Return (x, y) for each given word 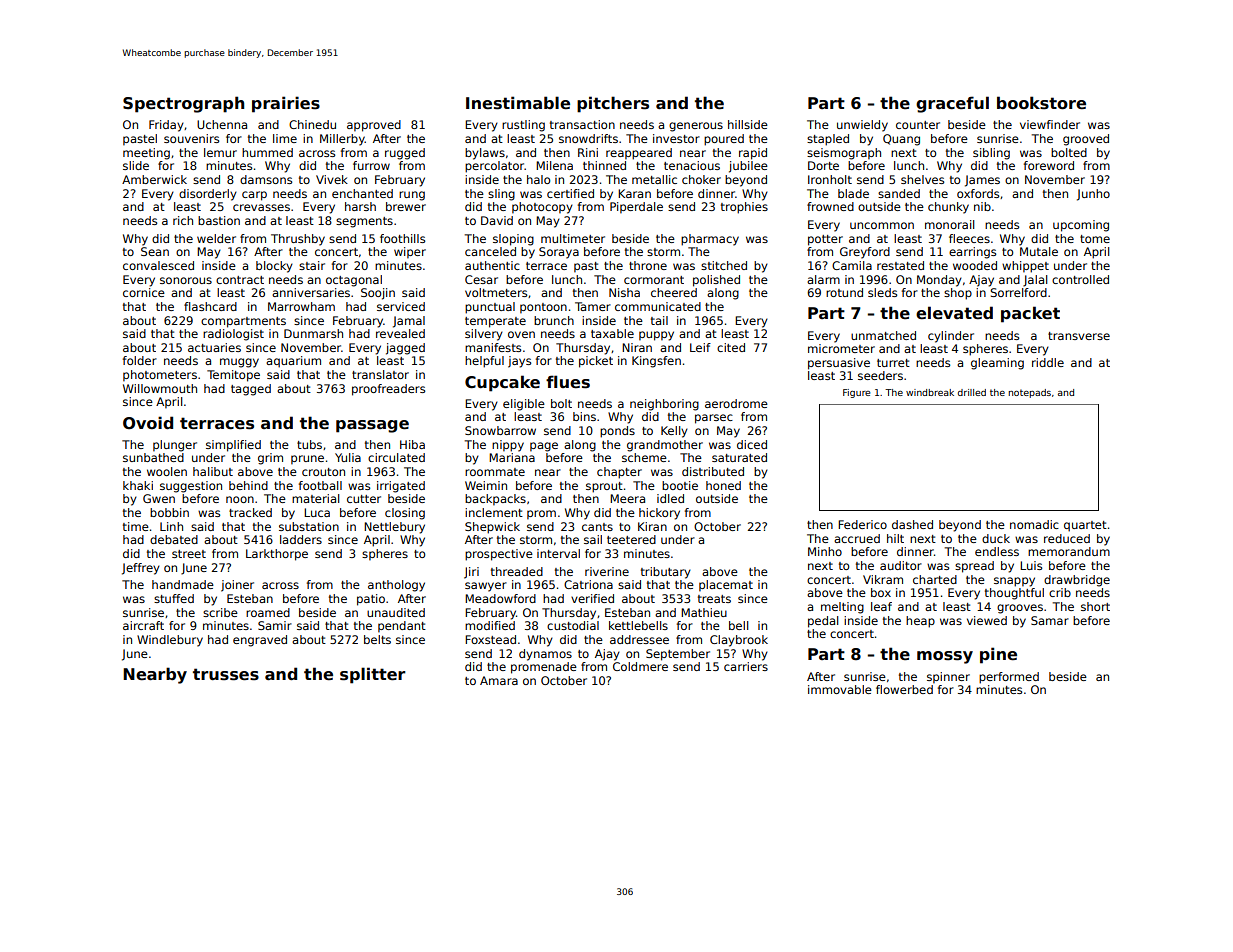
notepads (1030, 393)
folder (140, 360)
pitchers (613, 104)
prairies (286, 104)
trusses (226, 674)
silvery (484, 335)
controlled (1080, 279)
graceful (952, 104)
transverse (1079, 336)
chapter (619, 473)
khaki (138, 485)
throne (648, 265)
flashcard (210, 306)
